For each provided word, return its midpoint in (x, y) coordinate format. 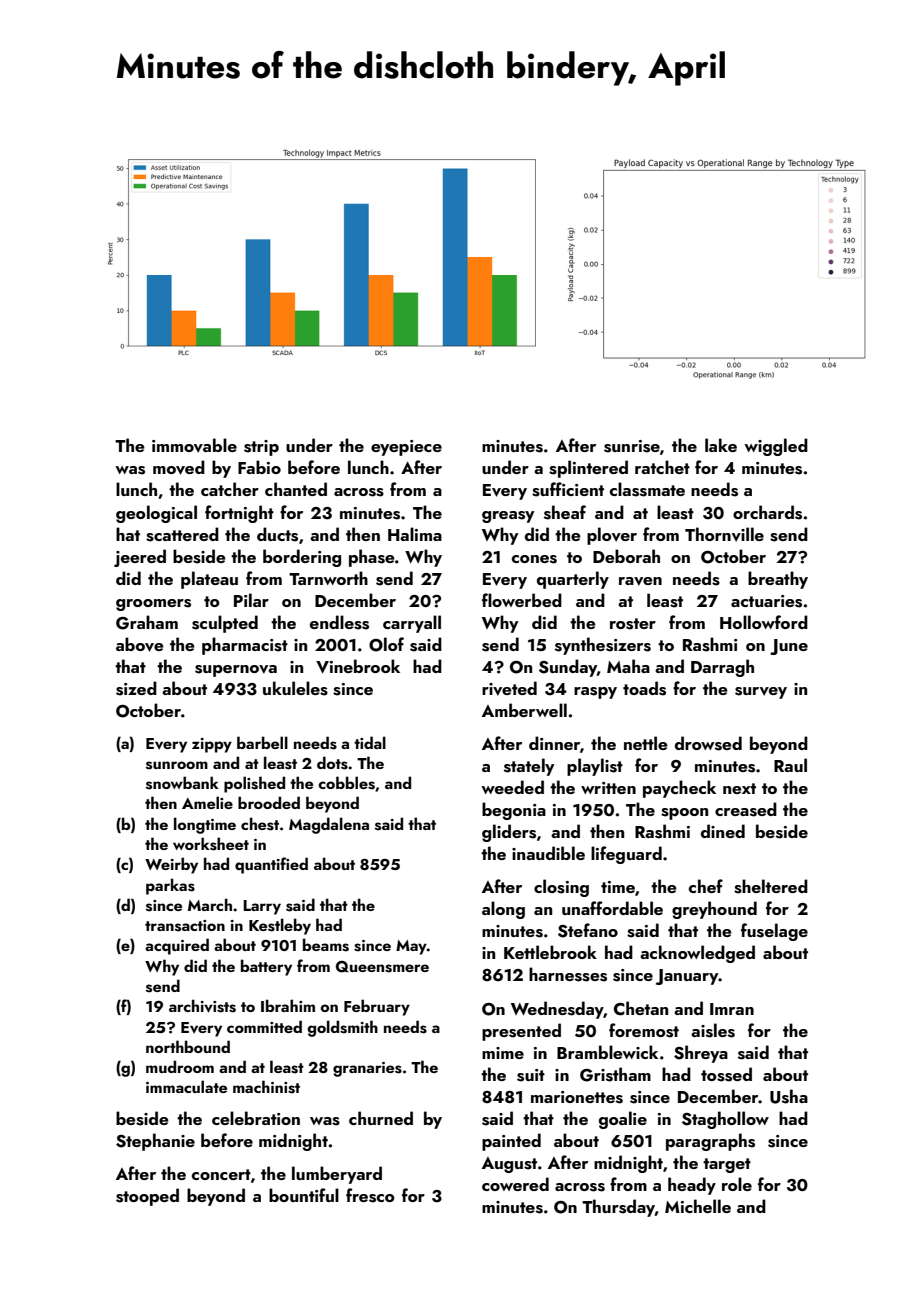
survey (761, 693)
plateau (209, 580)
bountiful (304, 1195)
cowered (515, 1184)
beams (326, 945)
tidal (370, 742)
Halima (415, 534)
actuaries (766, 601)
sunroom (177, 765)
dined (723, 831)
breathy (778, 580)
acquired (177, 946)
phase (372, 558)
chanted (296, 489)
